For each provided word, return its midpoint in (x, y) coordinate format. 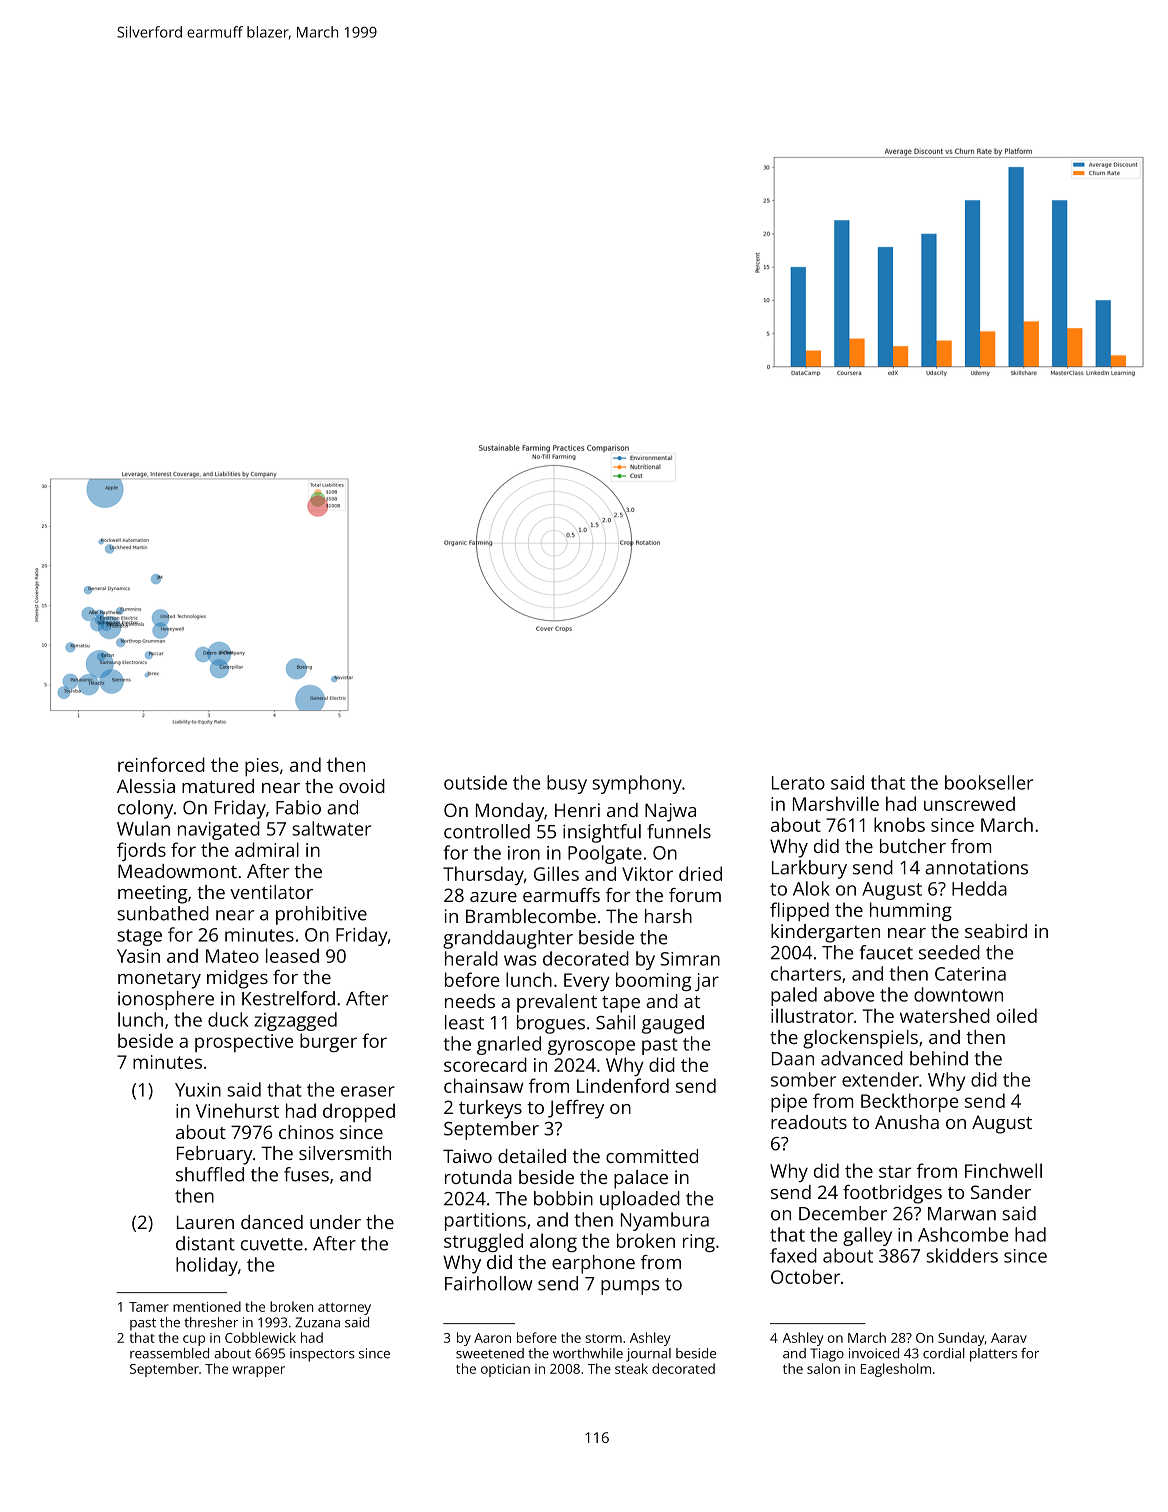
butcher (913, 846)
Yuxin (198, 1090)
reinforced (161, 764)
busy (567, 784)
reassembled (169, 1353)
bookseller (989, 782)
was (520, 960)
